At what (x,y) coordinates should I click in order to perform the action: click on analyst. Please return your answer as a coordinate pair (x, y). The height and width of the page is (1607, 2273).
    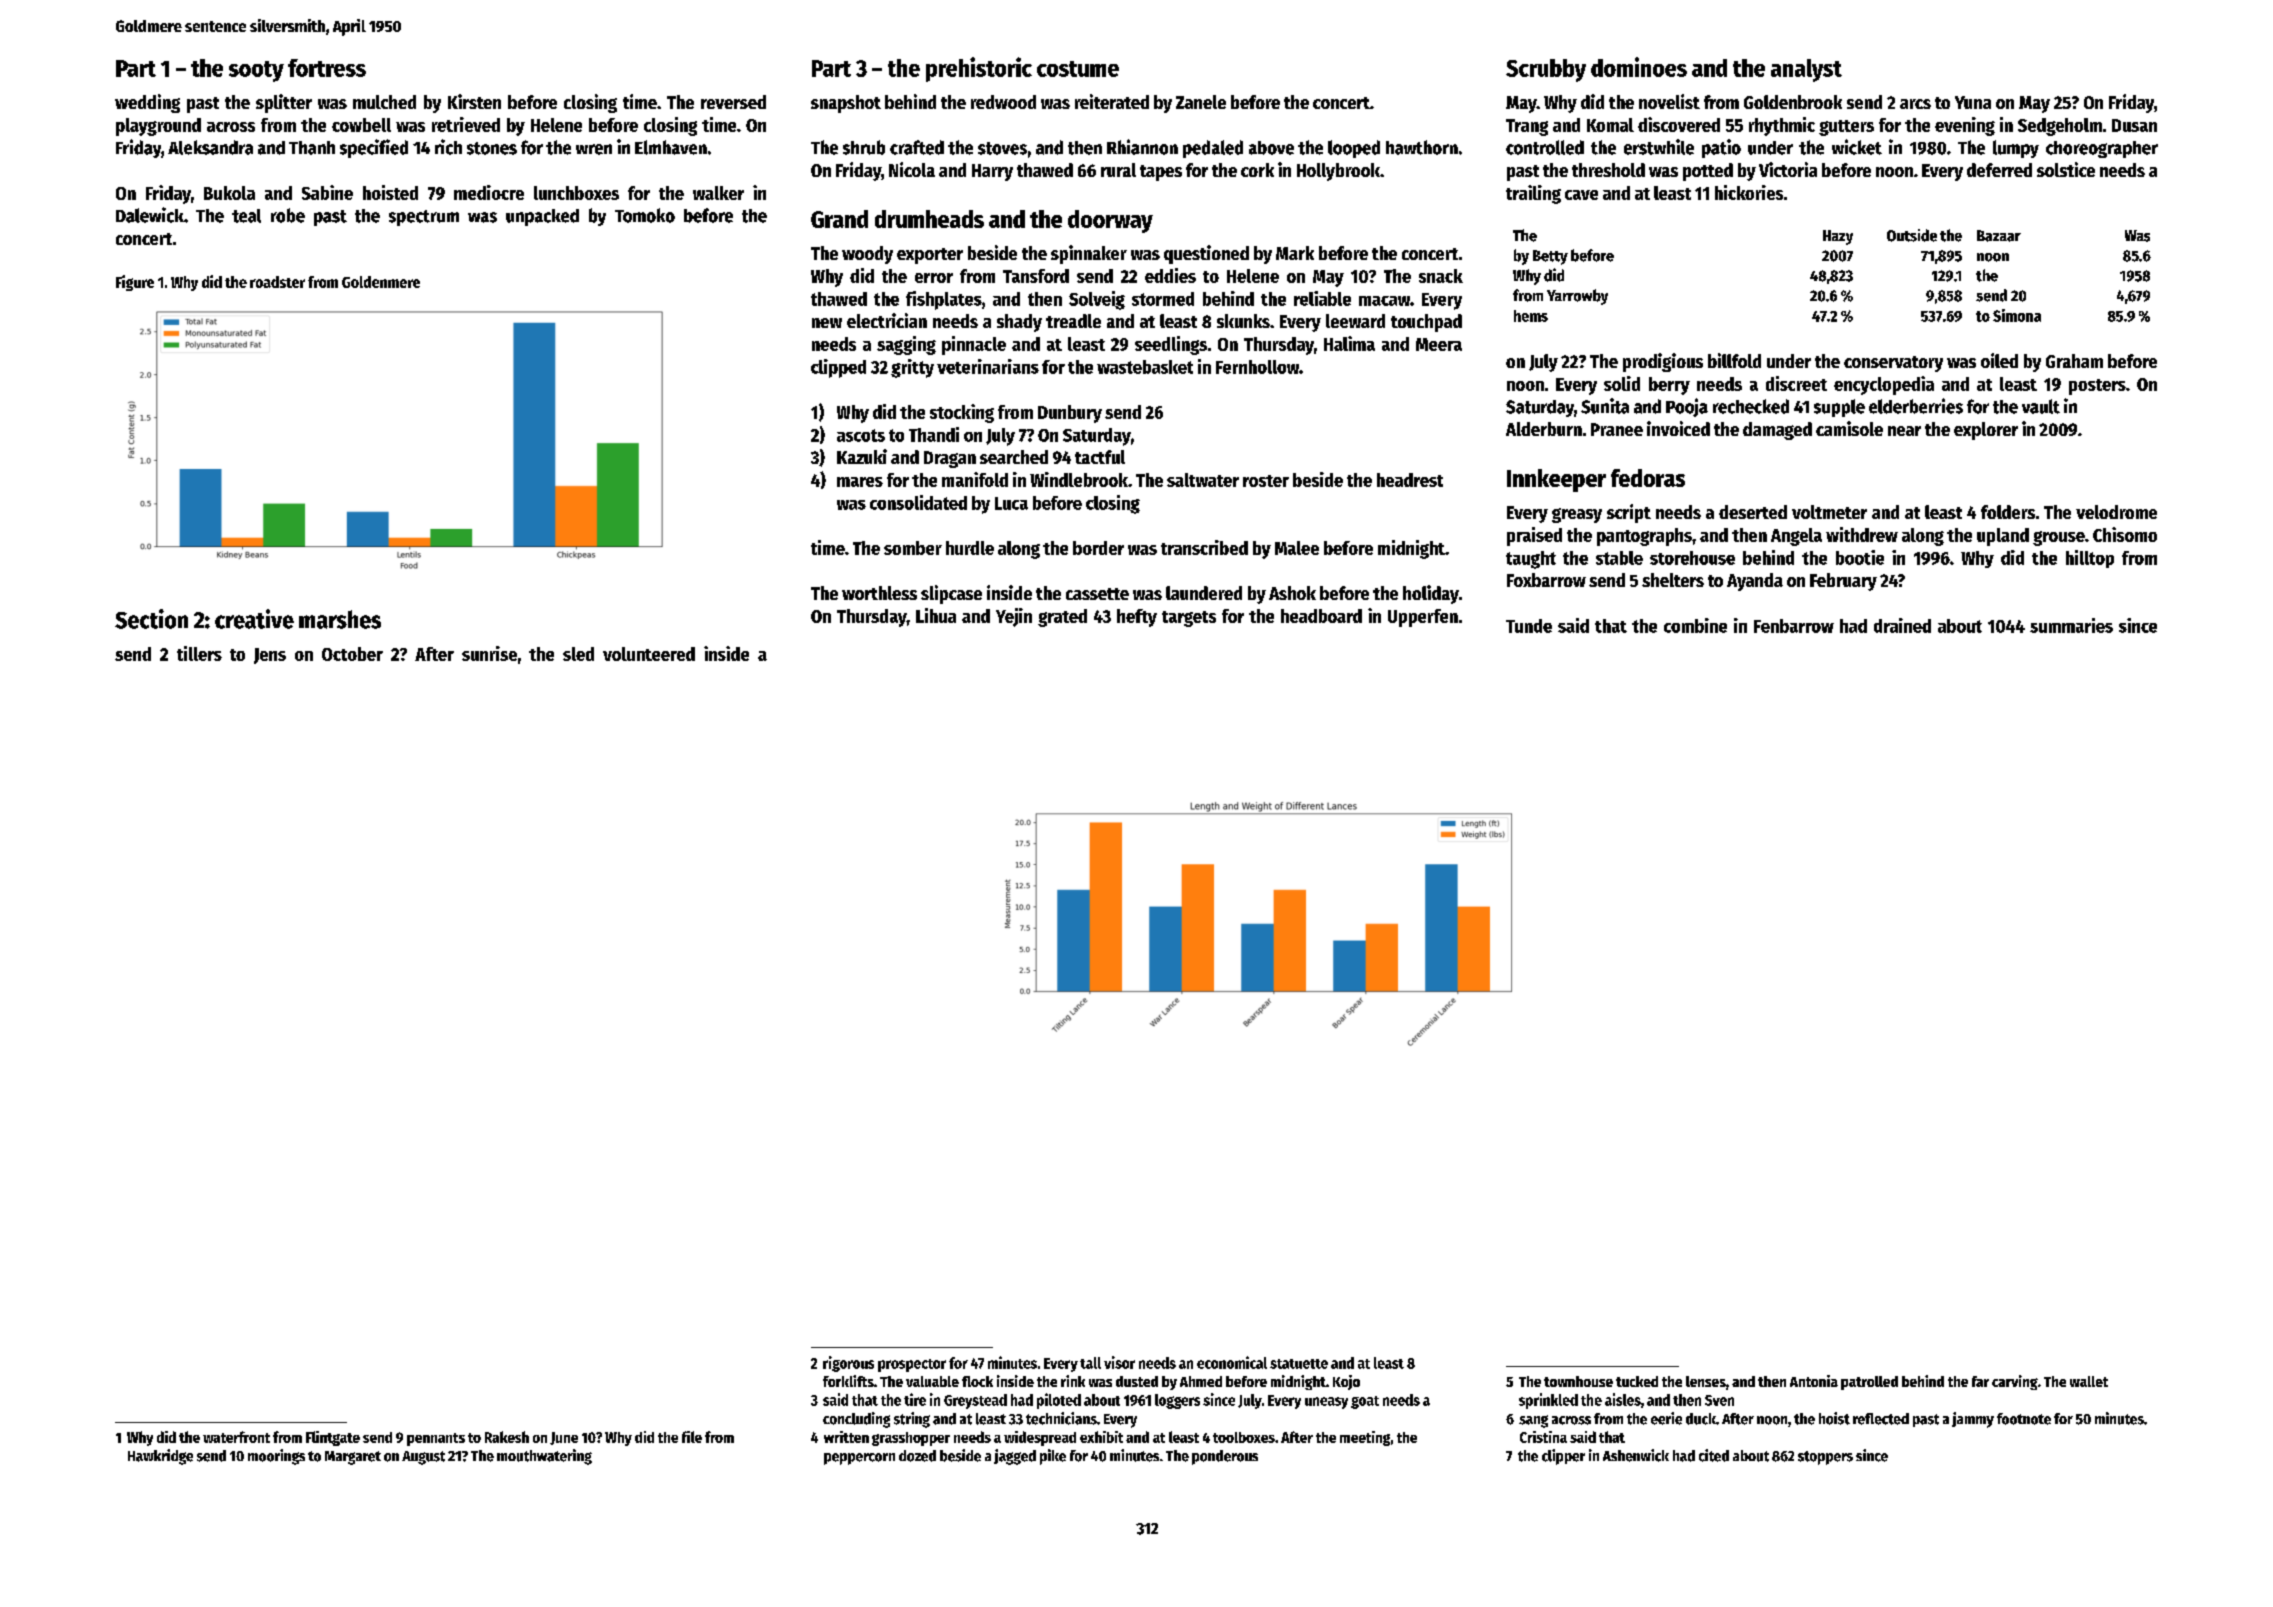
    Looking at the image, I should click on (1806, 70).
